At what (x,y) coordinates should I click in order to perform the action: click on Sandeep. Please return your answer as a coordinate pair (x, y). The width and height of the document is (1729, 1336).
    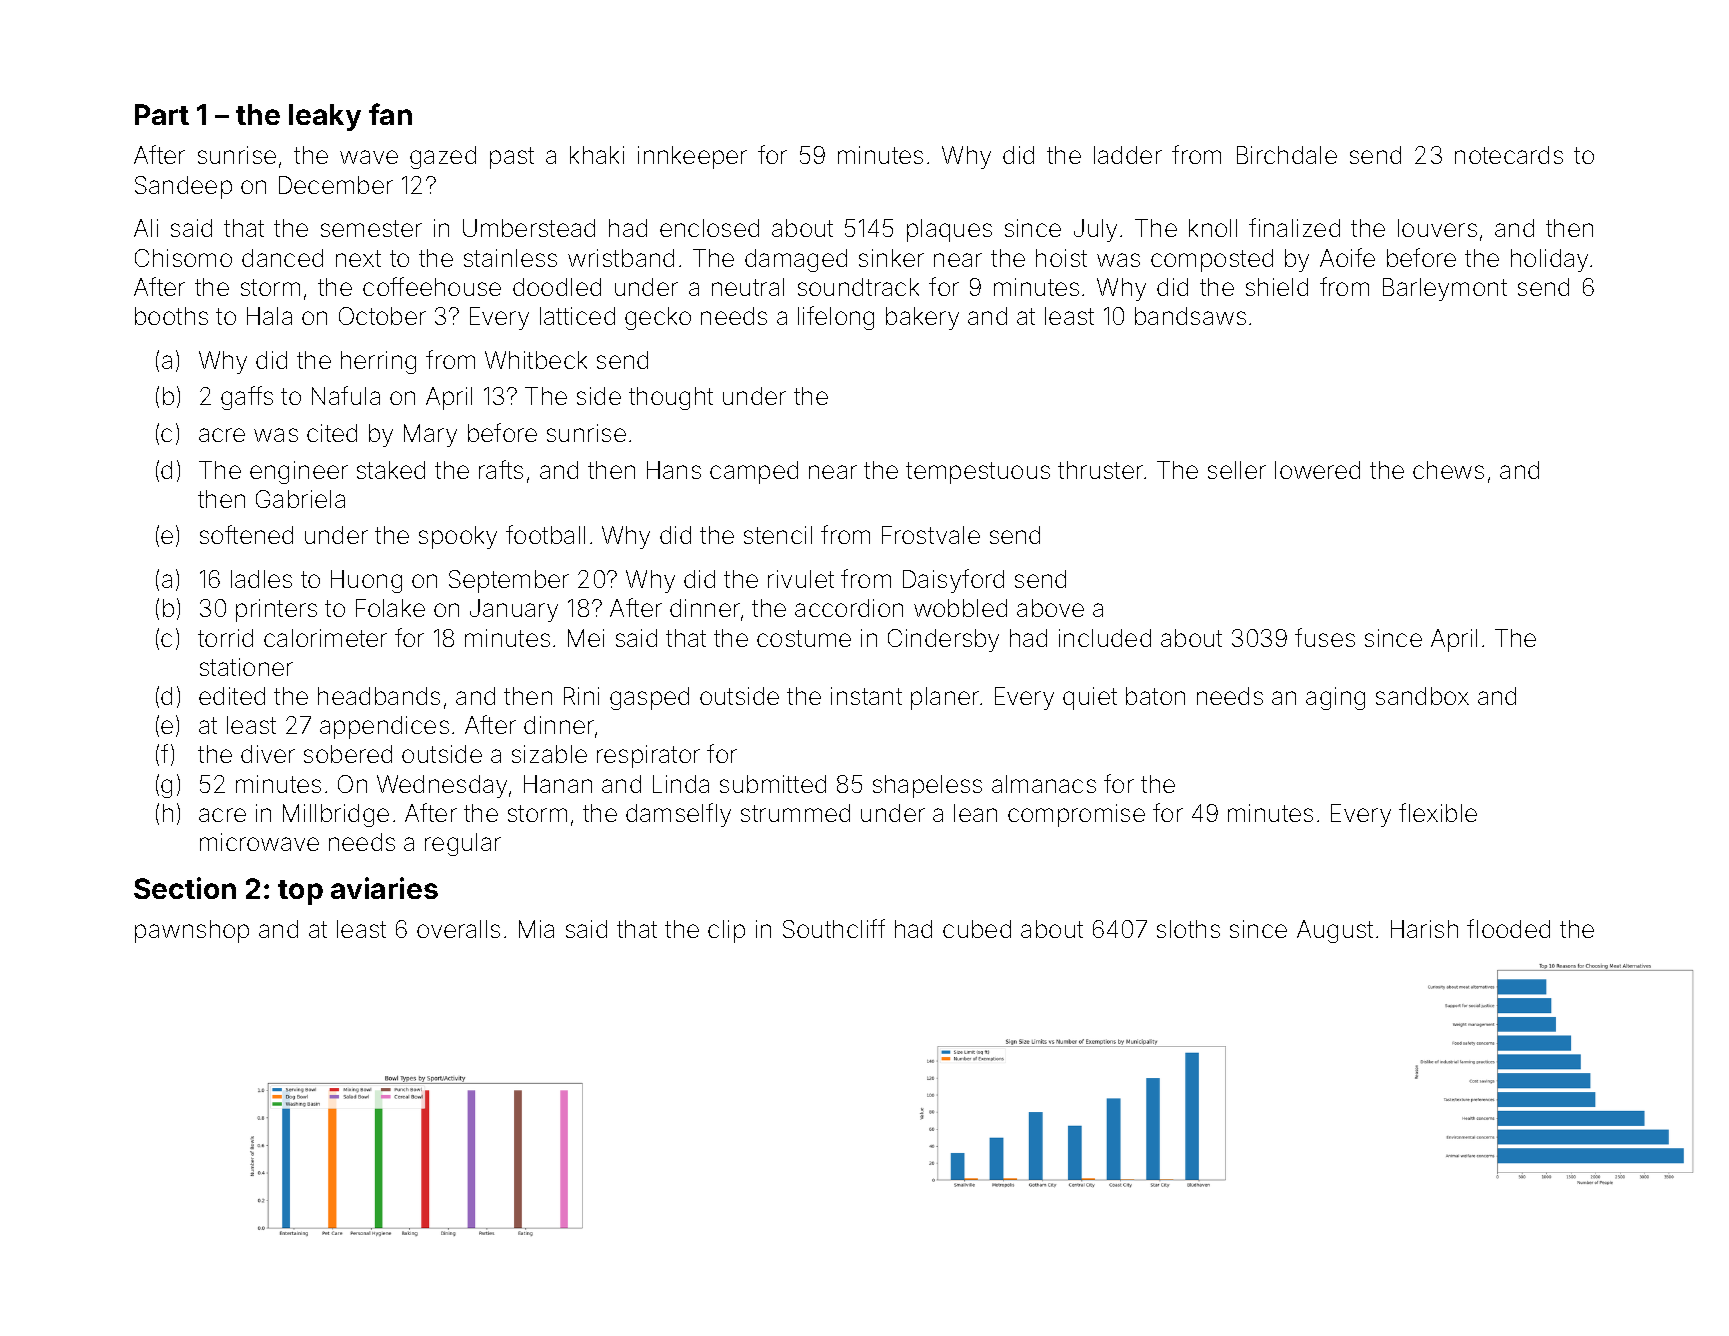
    Looking at the image, I should click on (183, 187).
